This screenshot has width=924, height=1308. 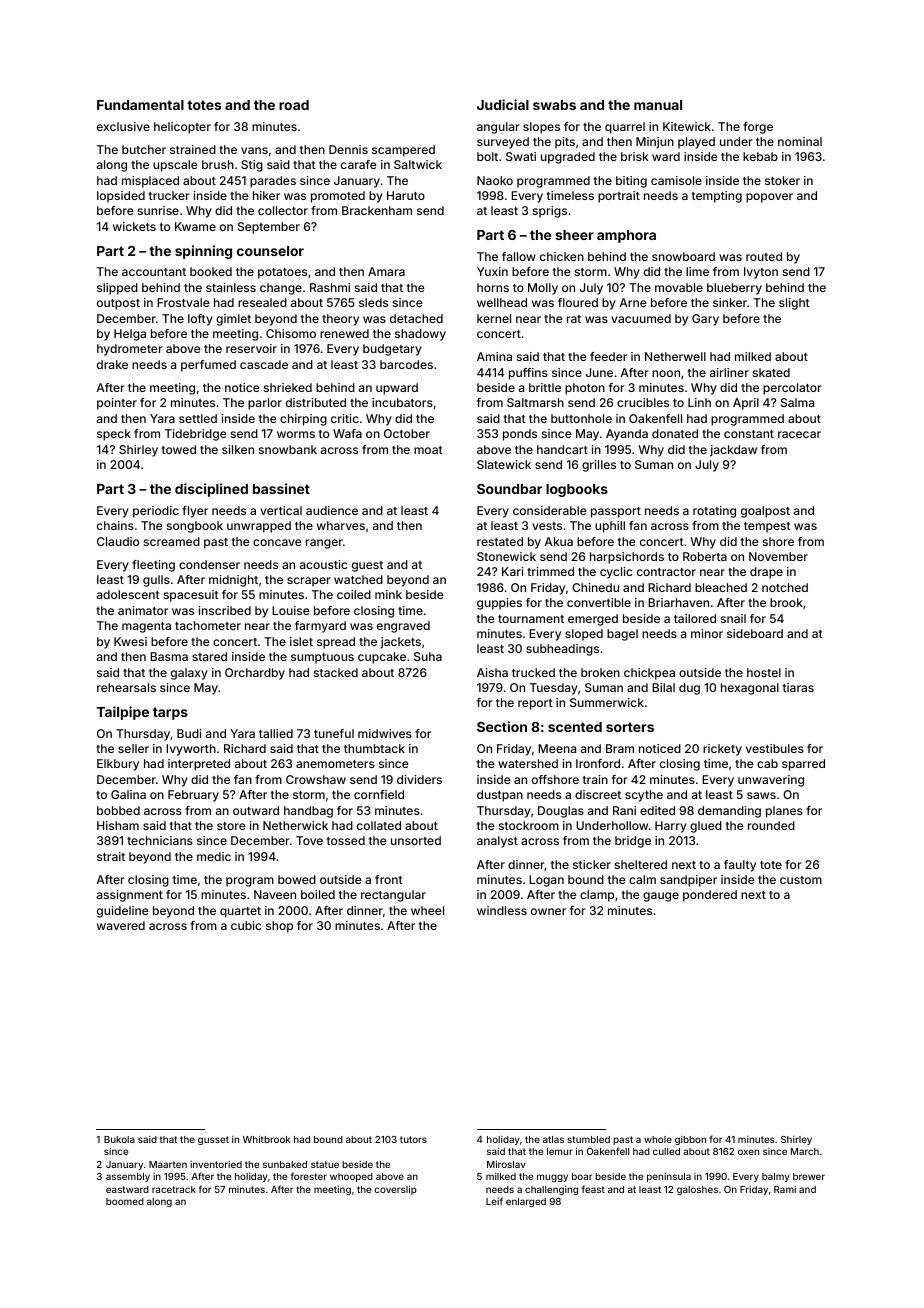 I want to click on trucker, so click(x=169, y=195).
